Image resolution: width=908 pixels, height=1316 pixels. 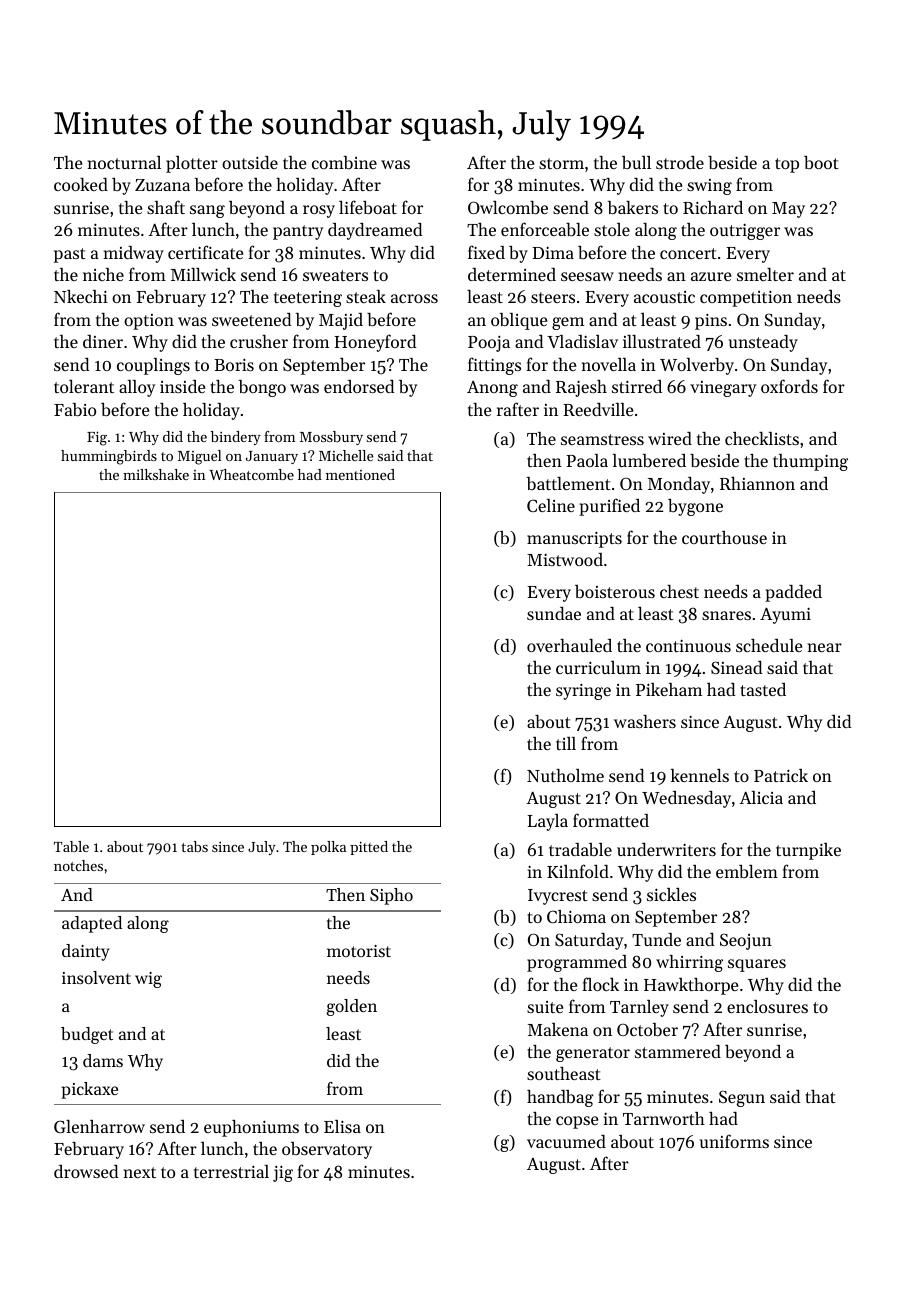 What do you see at coordinates (561, 163) in the document?
I see `storm` at bounding box center [561, 163].
